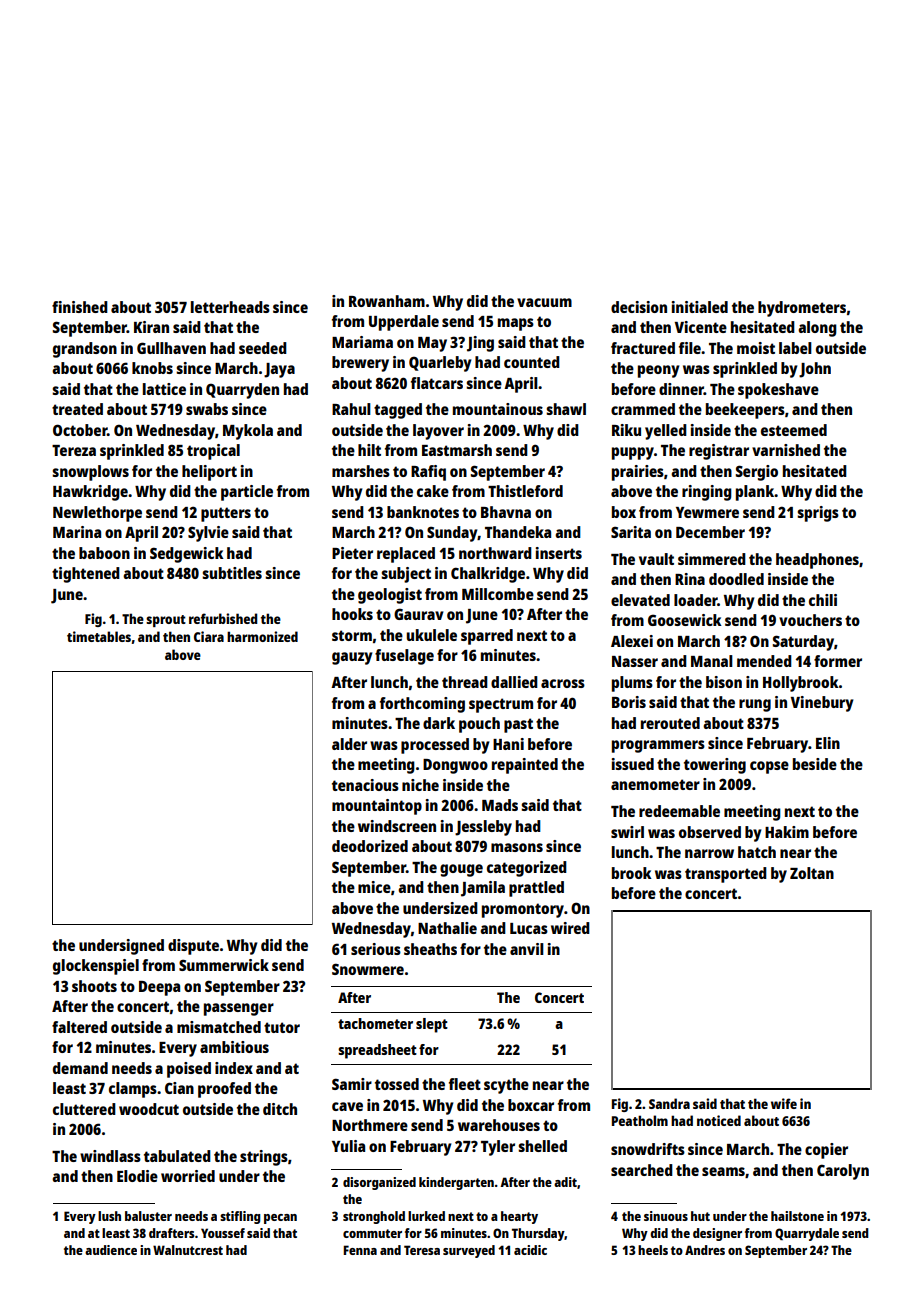 This document has width=924, height=1308. What do you see at coordinates (96, 967) in the document?
I see `glockenspiel` at bounding box center [96, 967].
